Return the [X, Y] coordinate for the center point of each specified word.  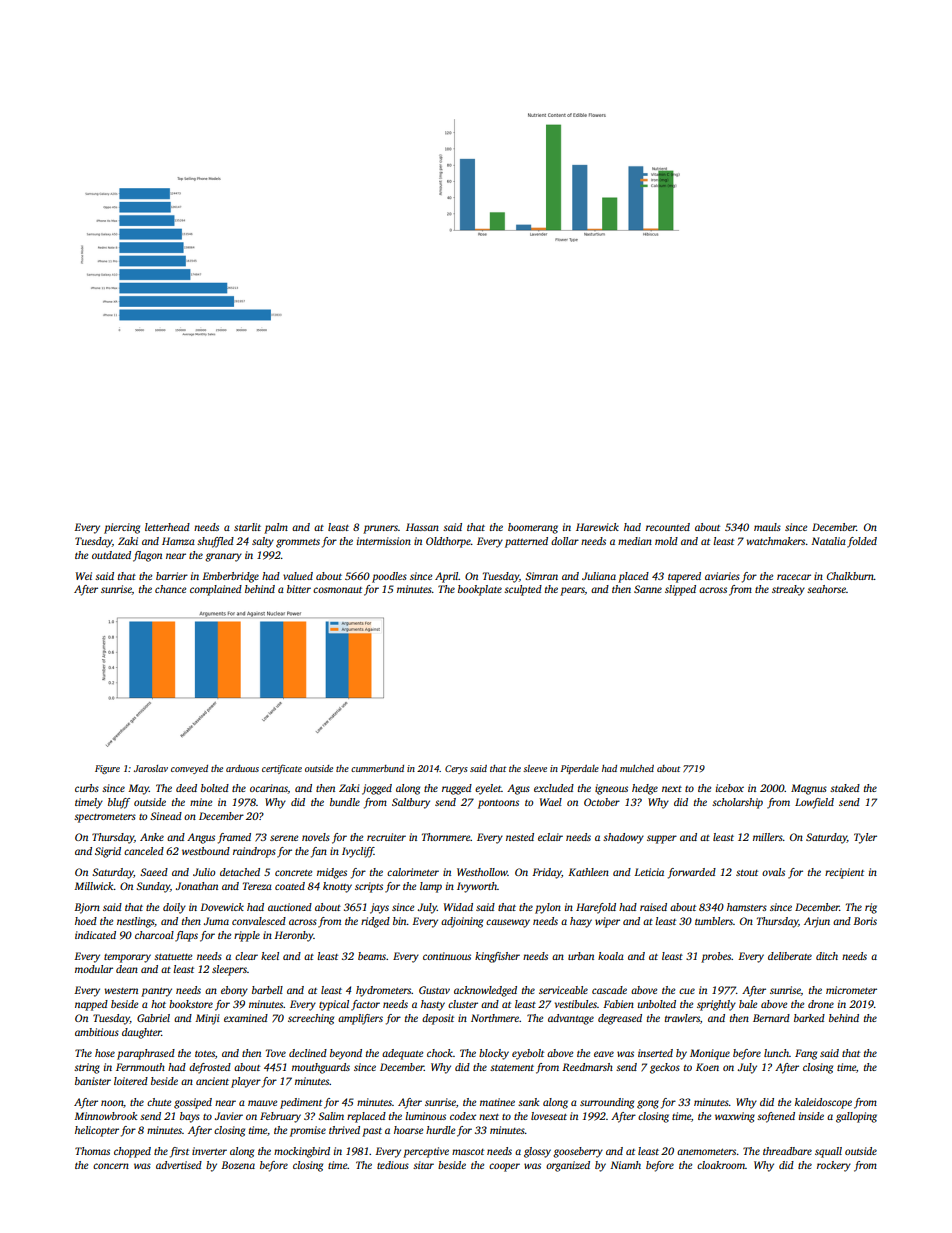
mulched [637, 768]
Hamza [178, 541]
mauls [767, 527]
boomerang [533, 528]
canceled [144, 851]
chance [170, 589]
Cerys [456, 769]
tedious [393, 1165]
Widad [458, 907]
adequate [402, 1054]
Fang [806, 1054]
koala [611, 956]
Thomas [92, 1151]
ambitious [97, 1032]
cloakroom [721, 1165]
